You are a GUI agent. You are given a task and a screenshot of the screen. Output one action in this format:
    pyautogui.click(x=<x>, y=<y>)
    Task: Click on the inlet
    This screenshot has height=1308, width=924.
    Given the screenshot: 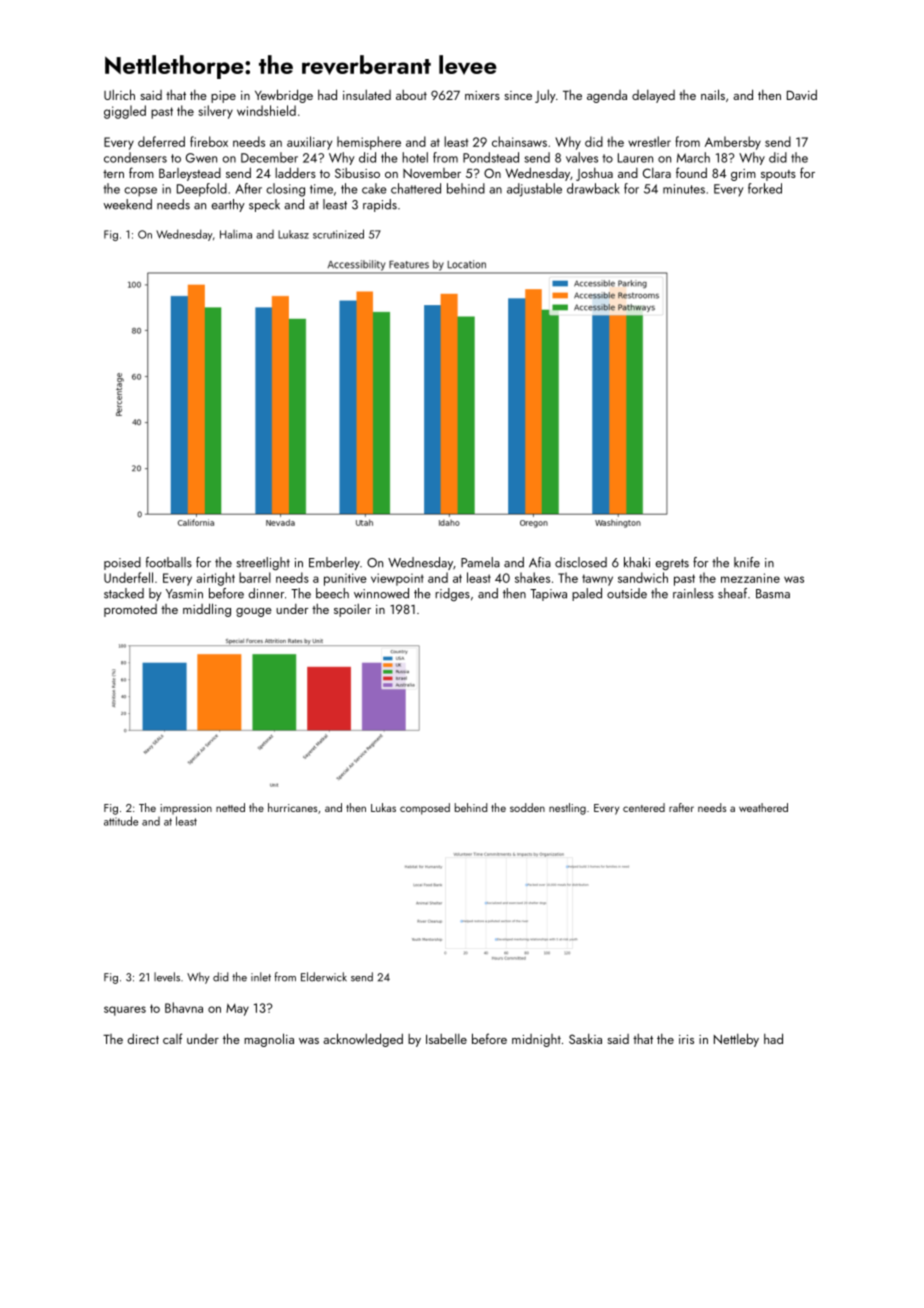 What is the action you would take?
    pyautogui.click(x=261, y=977)
